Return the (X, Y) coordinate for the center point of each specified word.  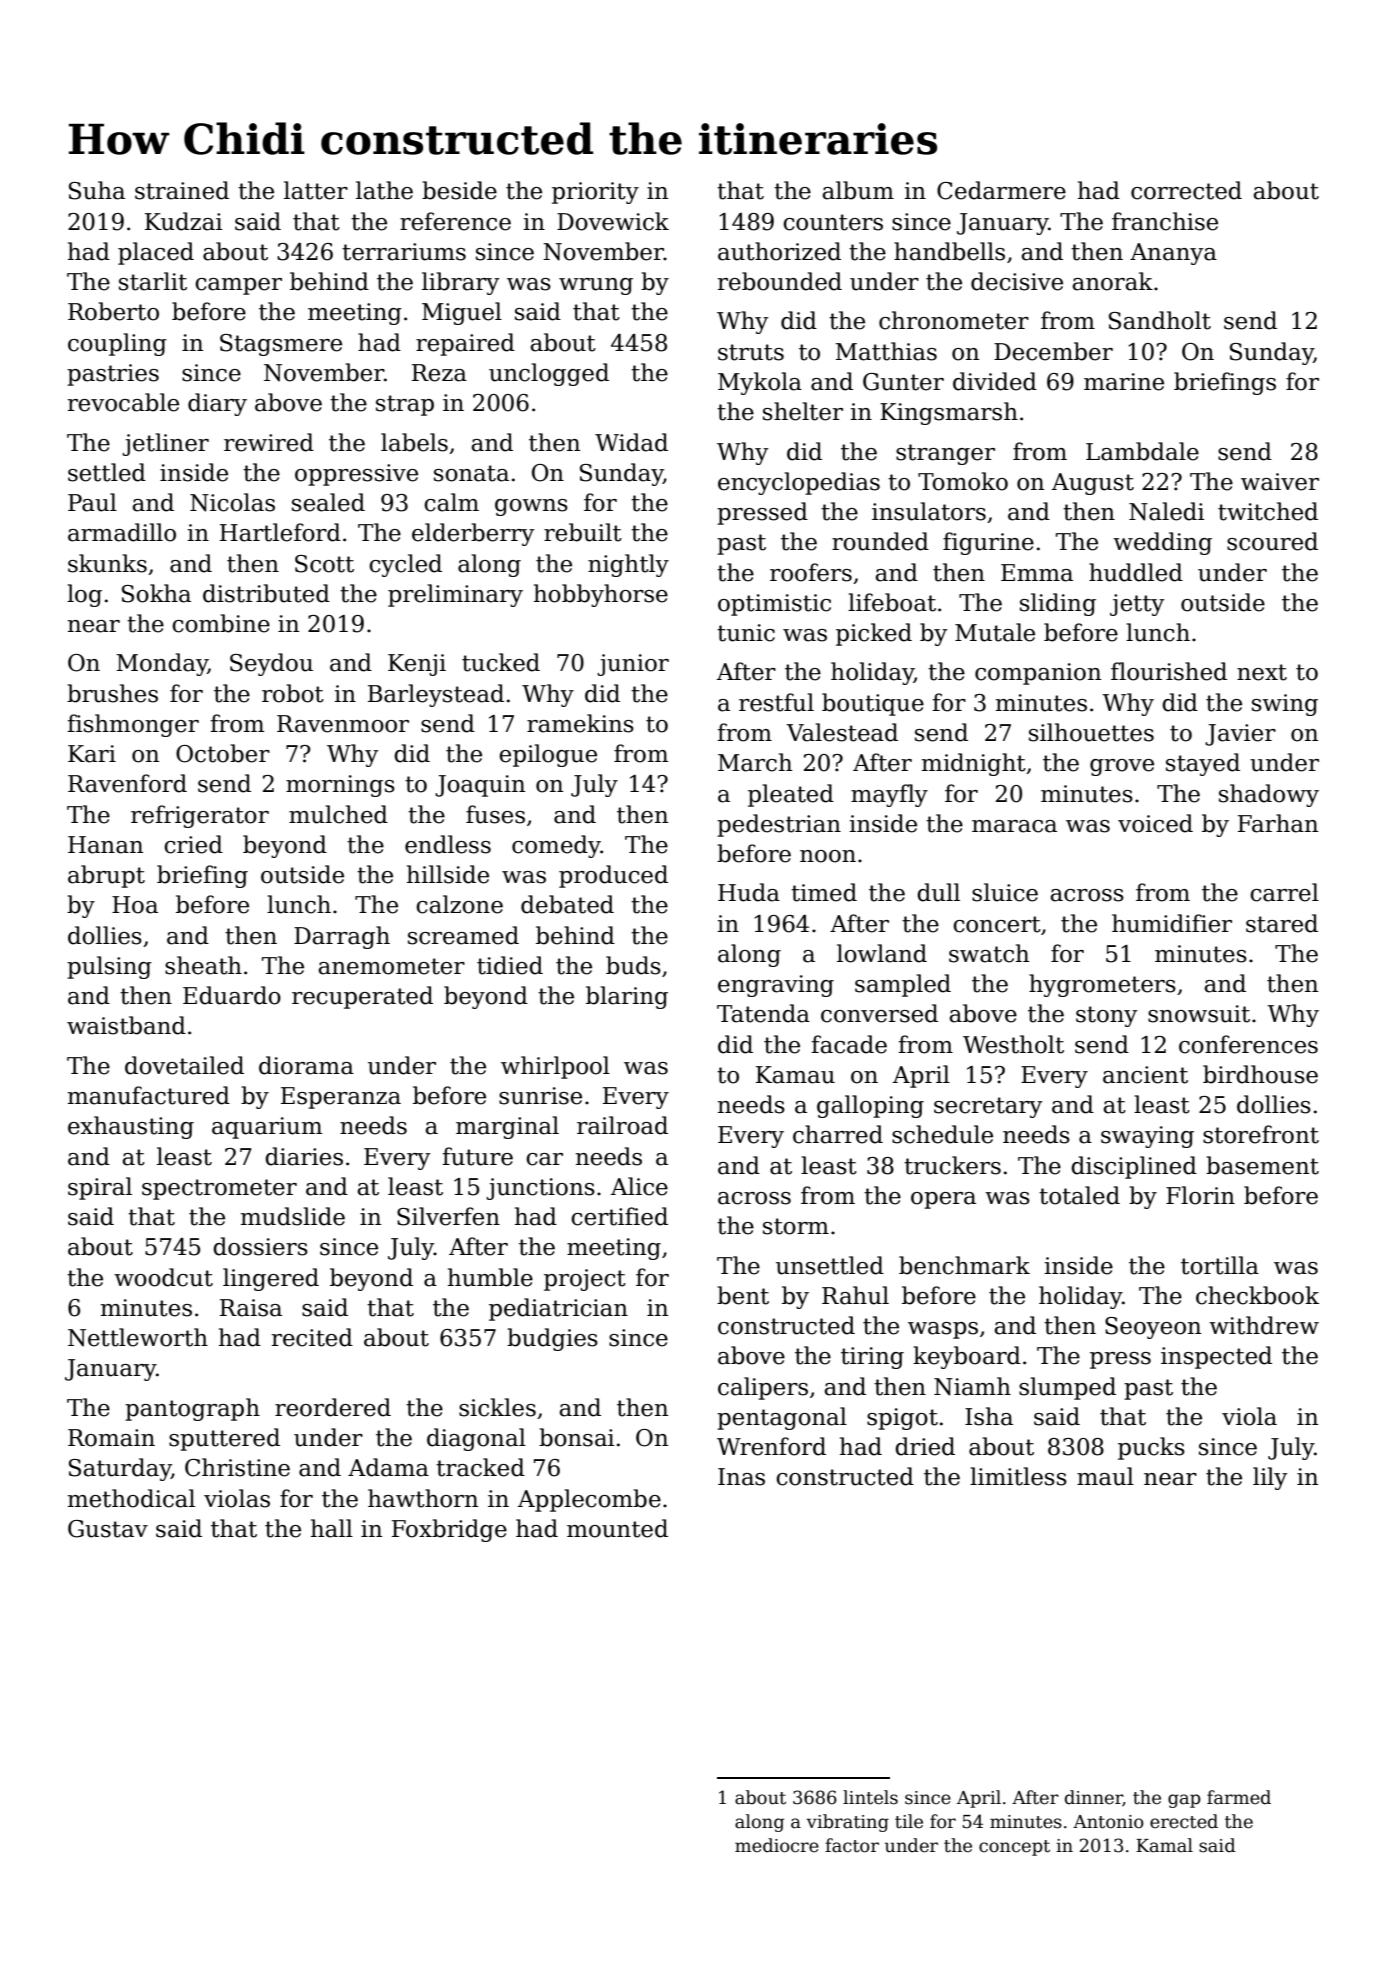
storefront (1261, 1134)
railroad (622, 1125)
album (858, 190)
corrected (1186, 190)
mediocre (777, 1845)
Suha (97, 190)
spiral (100, 1188)
